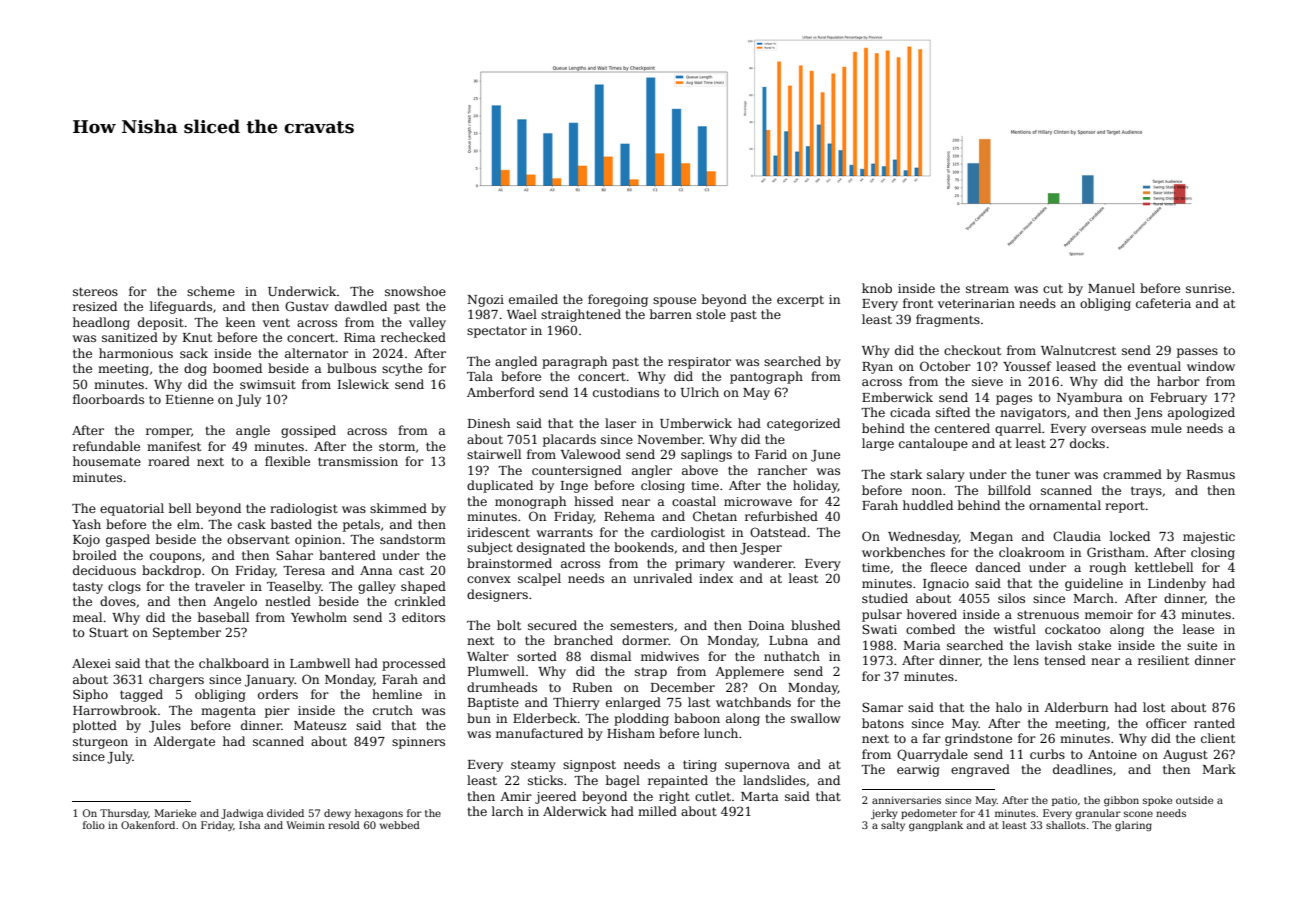 The width and height of the image is (1308, 924). Describe the element at coordinates (803, 424) in the image. I see `categorized` at that location.
